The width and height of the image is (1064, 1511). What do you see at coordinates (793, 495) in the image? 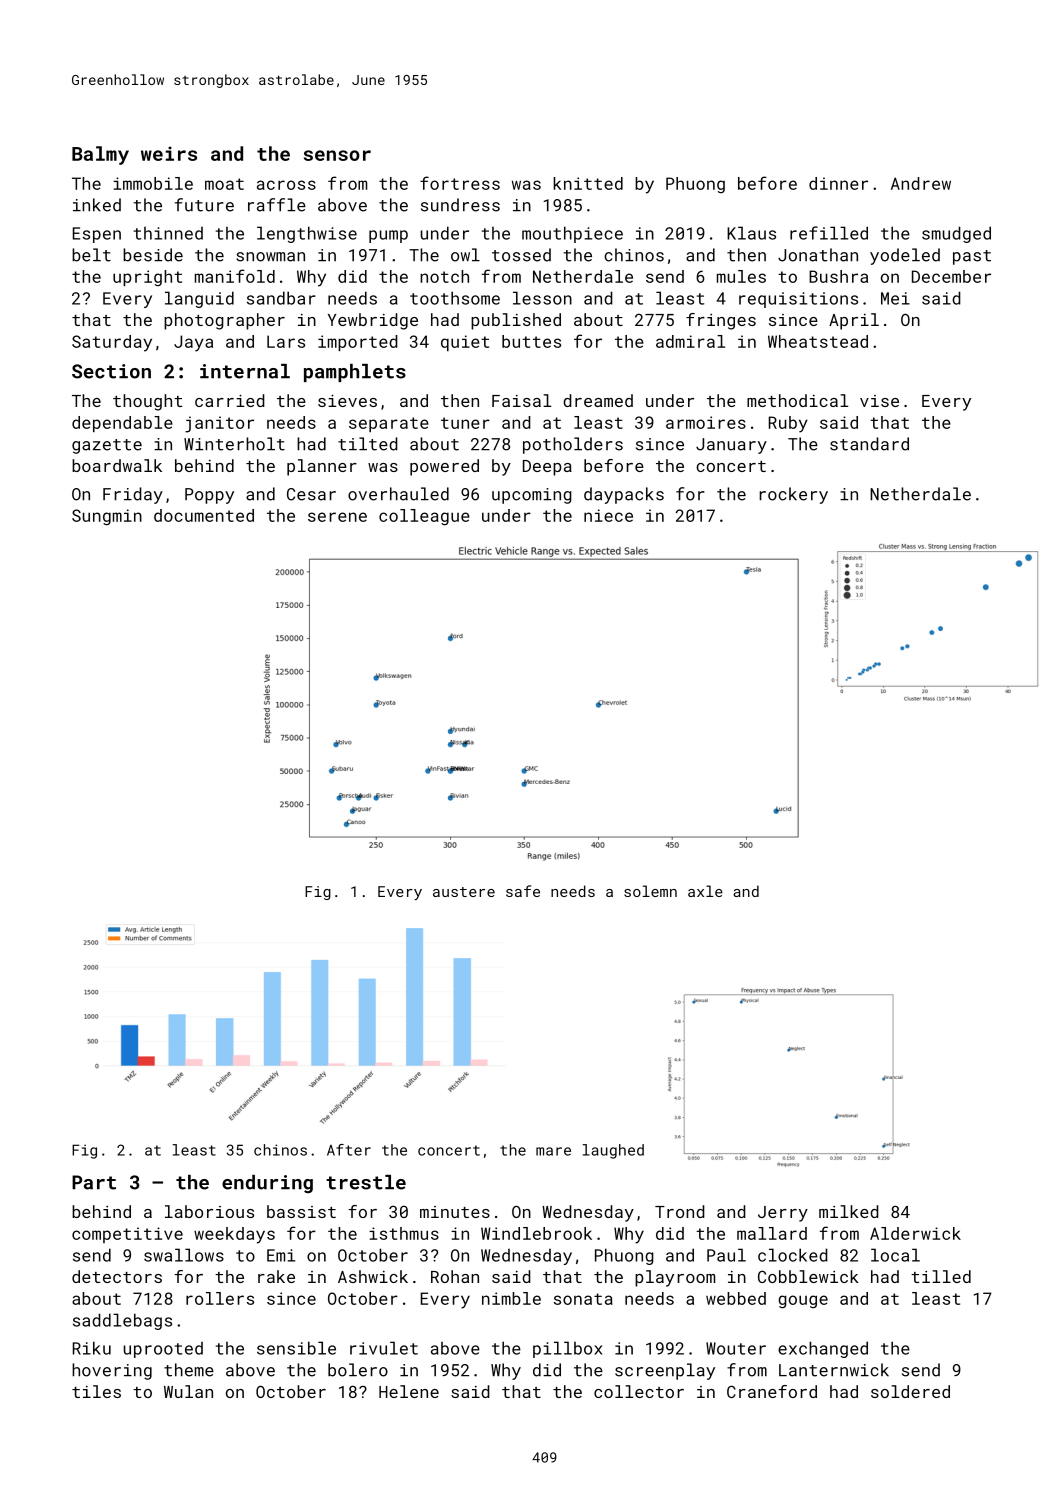
I see `rockery` at bounding box center [793, 495].
